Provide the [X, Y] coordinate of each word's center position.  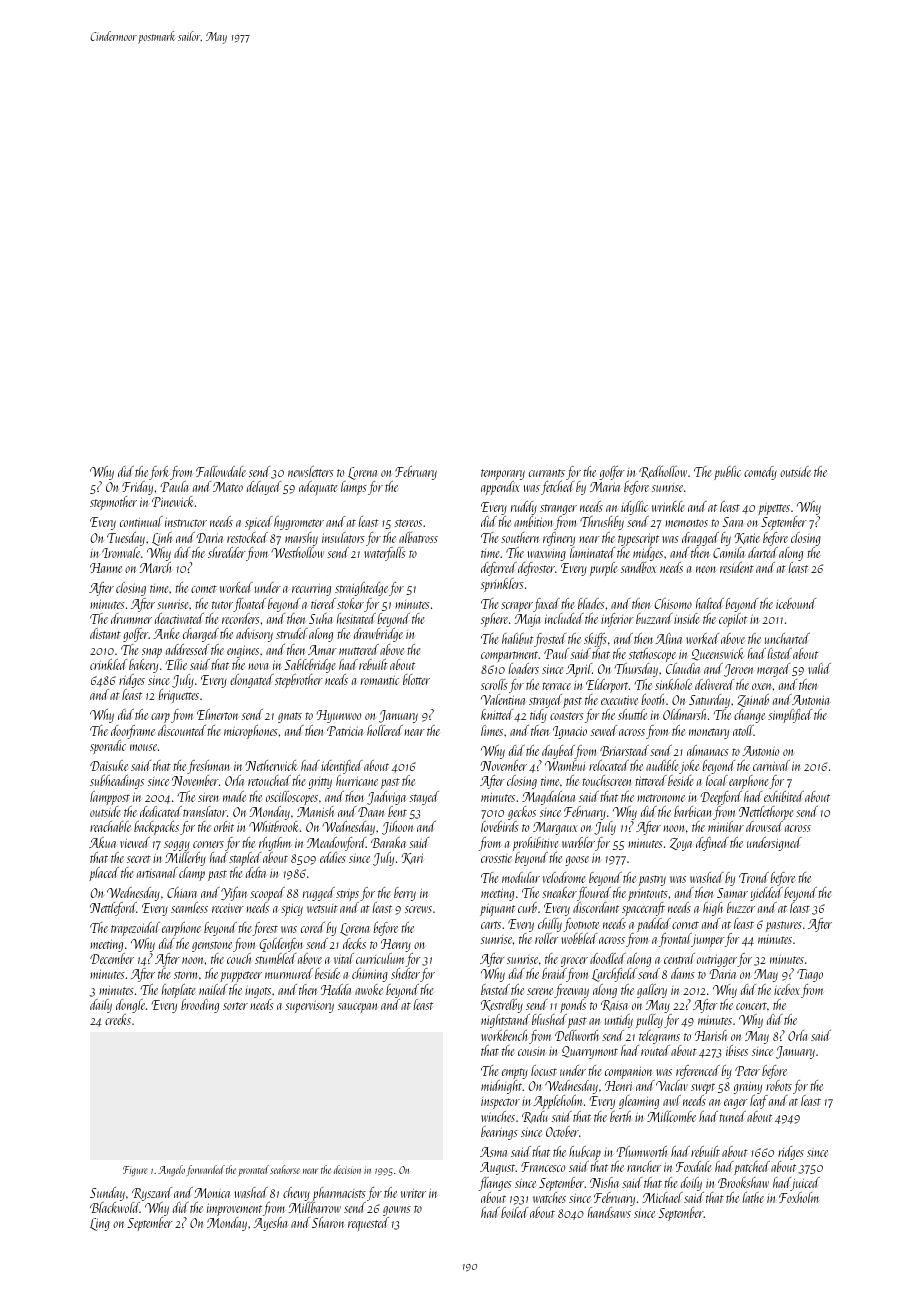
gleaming [639, 1102]
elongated [252, 681]
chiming [370, 975]
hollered [385, 730]
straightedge [361, 589]
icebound [796, 603]
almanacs [708, 750]
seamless [189, 907]
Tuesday [126, 539]
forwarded [206, 1170]
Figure [135, 1171]
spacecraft [643, 909]
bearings [499, 1133]
